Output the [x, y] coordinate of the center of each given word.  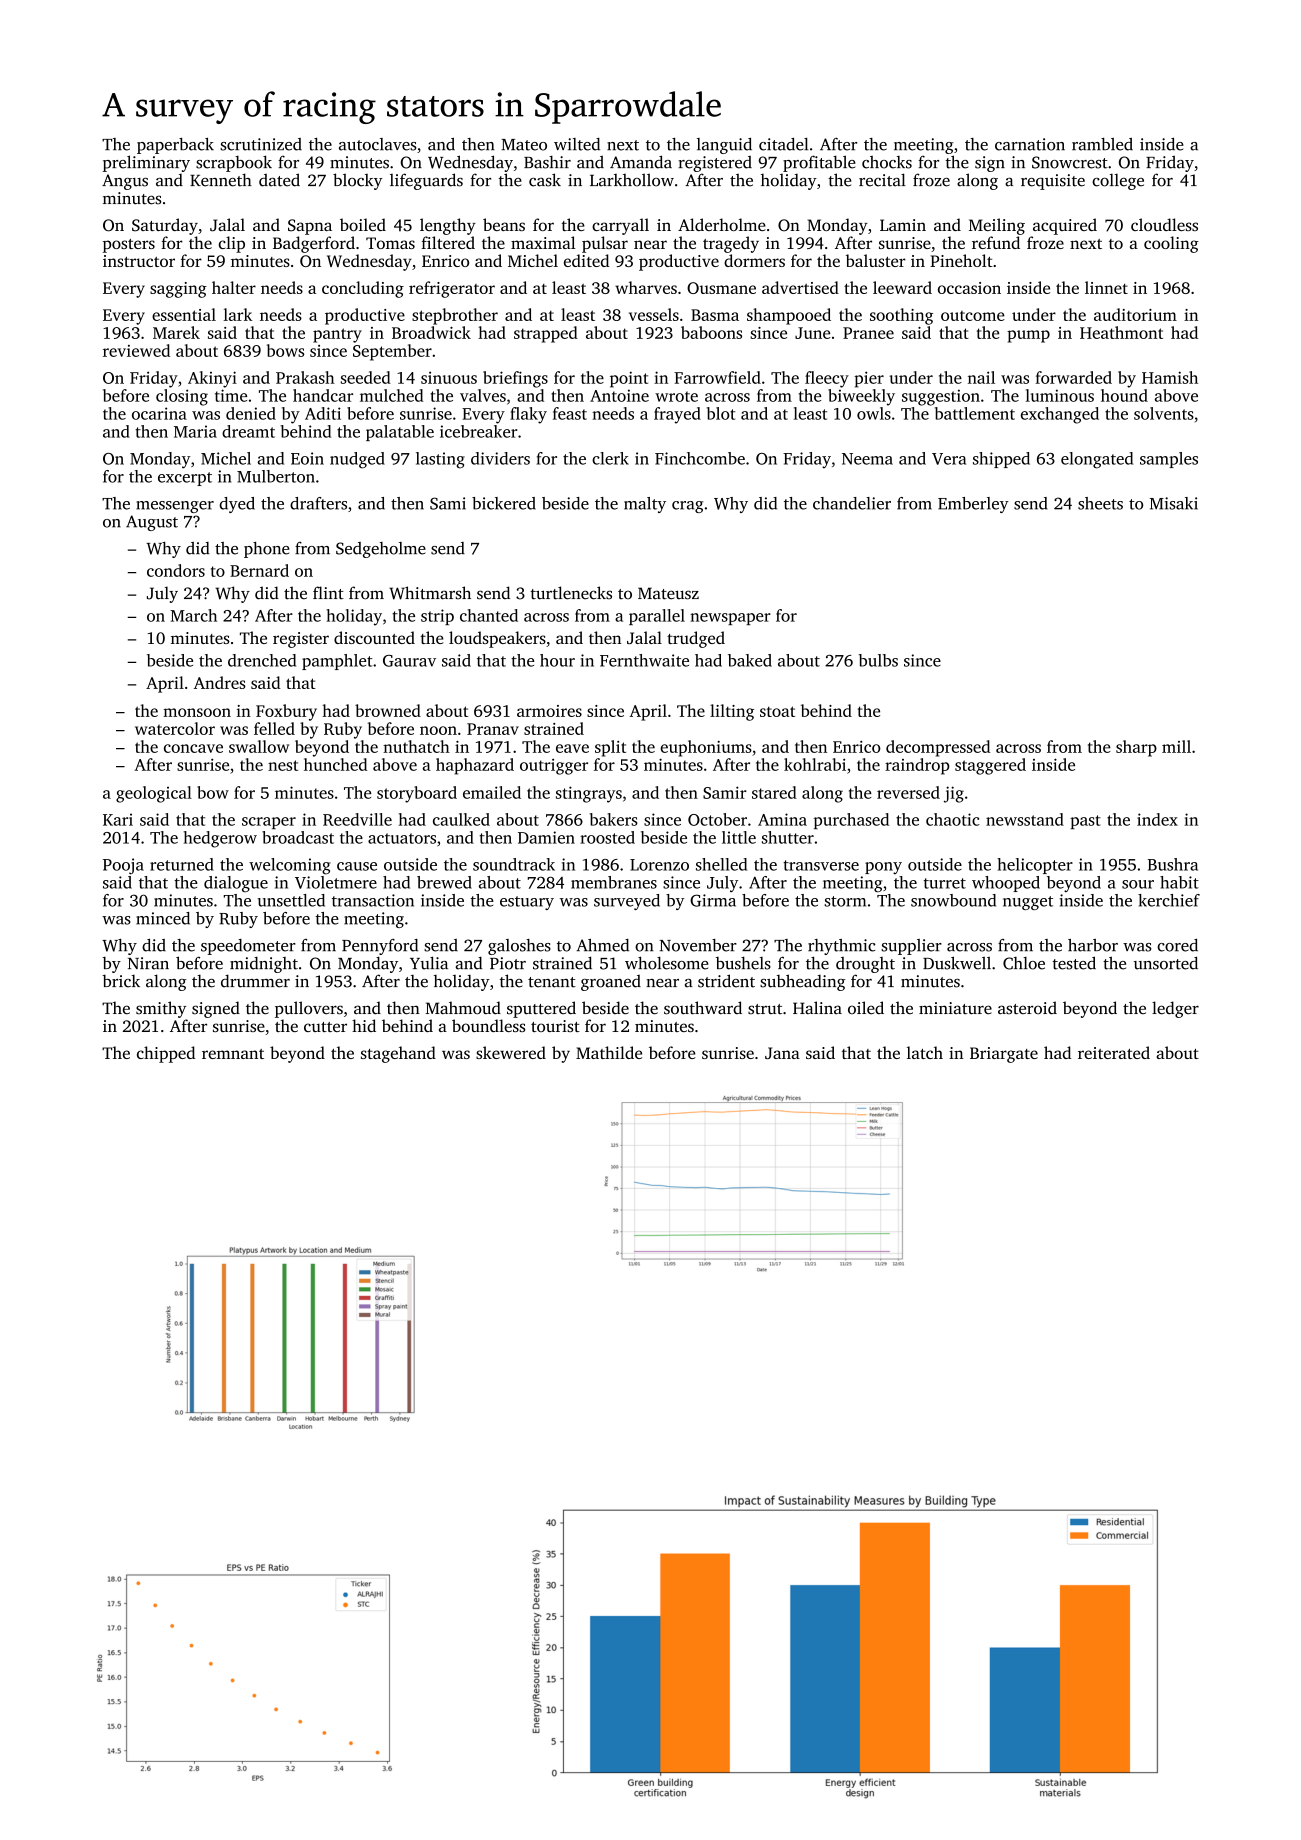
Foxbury [286, 712]
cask [545, 180]
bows [285, 350]
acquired [1065, 226]
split [610, 748]
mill [1176, 746]
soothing [901, 316]
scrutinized [261, 144]
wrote [676, 396]
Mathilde [609, 1052]
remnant [233, 1054]
